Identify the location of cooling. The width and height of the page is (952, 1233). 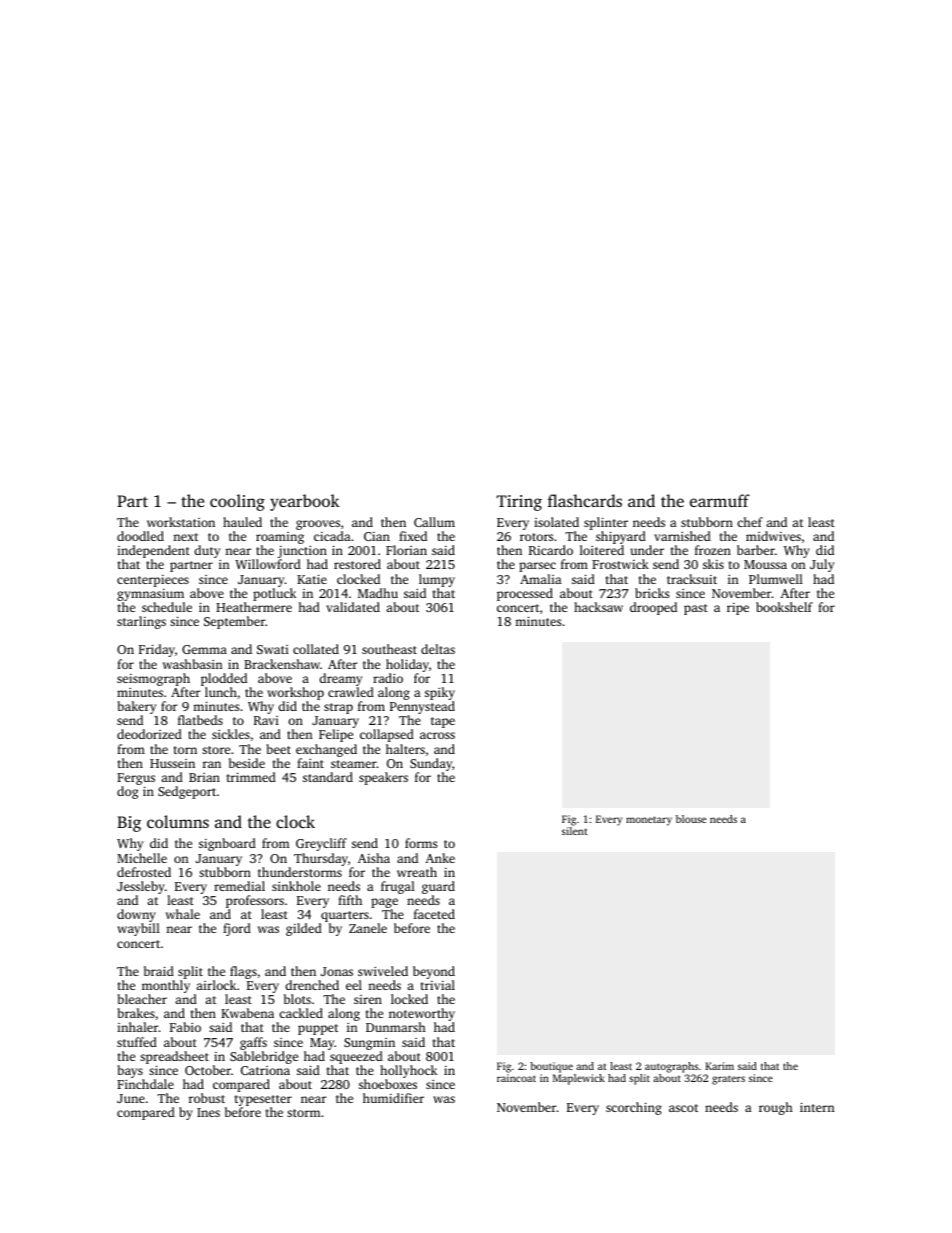
(237, 502).
